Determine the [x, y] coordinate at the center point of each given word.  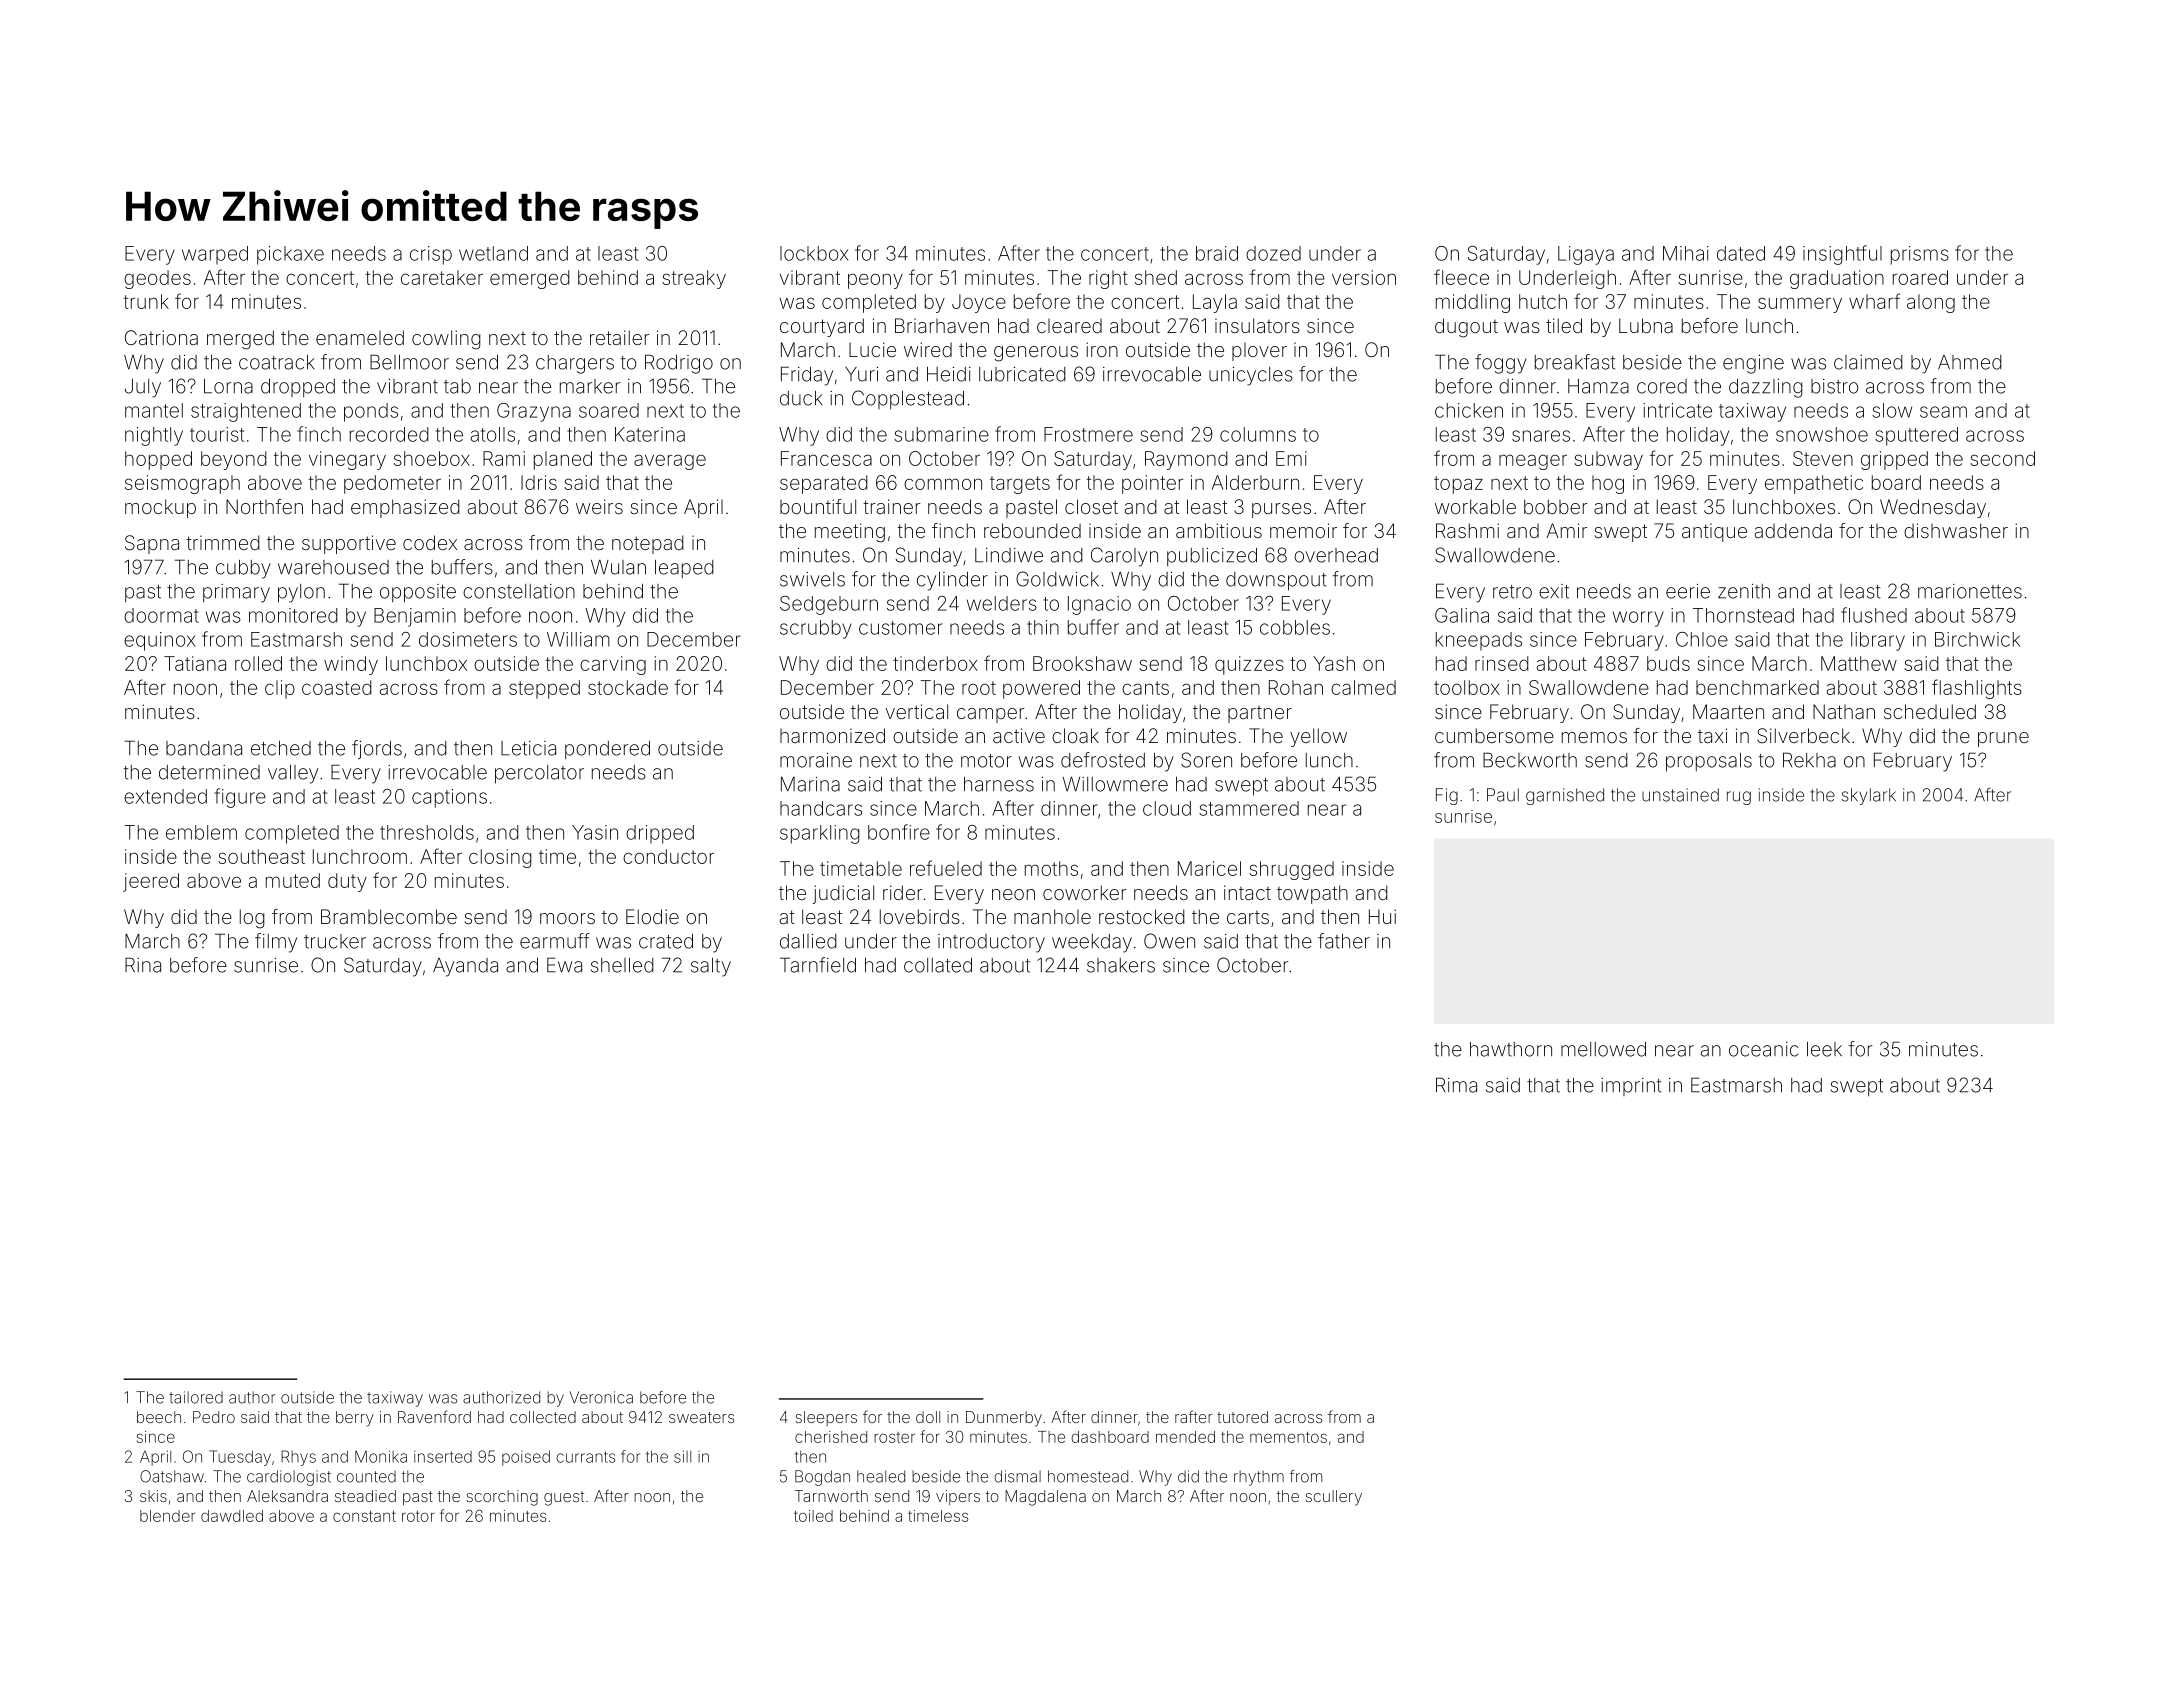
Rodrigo [679, 364]
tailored [196, 1397]
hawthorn [1511, 1049]
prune [2003, 739]
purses [1281, 510]
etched [281, 748]
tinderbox [935, 663]
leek [1824, 1049]
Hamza [1598, 386]
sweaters [701, 1417]
